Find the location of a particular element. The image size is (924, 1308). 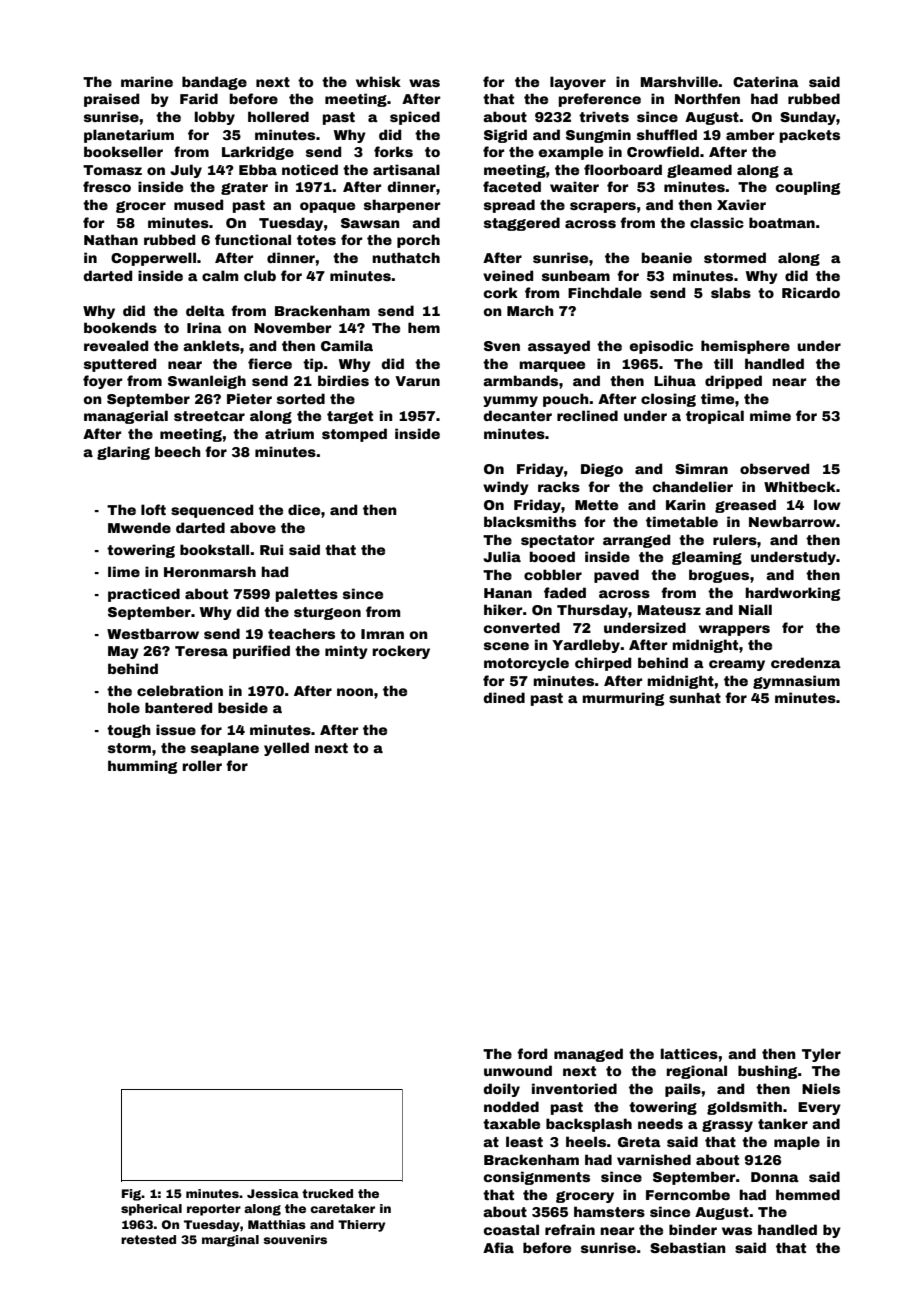

hollered is located at coordinates (278, 116).
